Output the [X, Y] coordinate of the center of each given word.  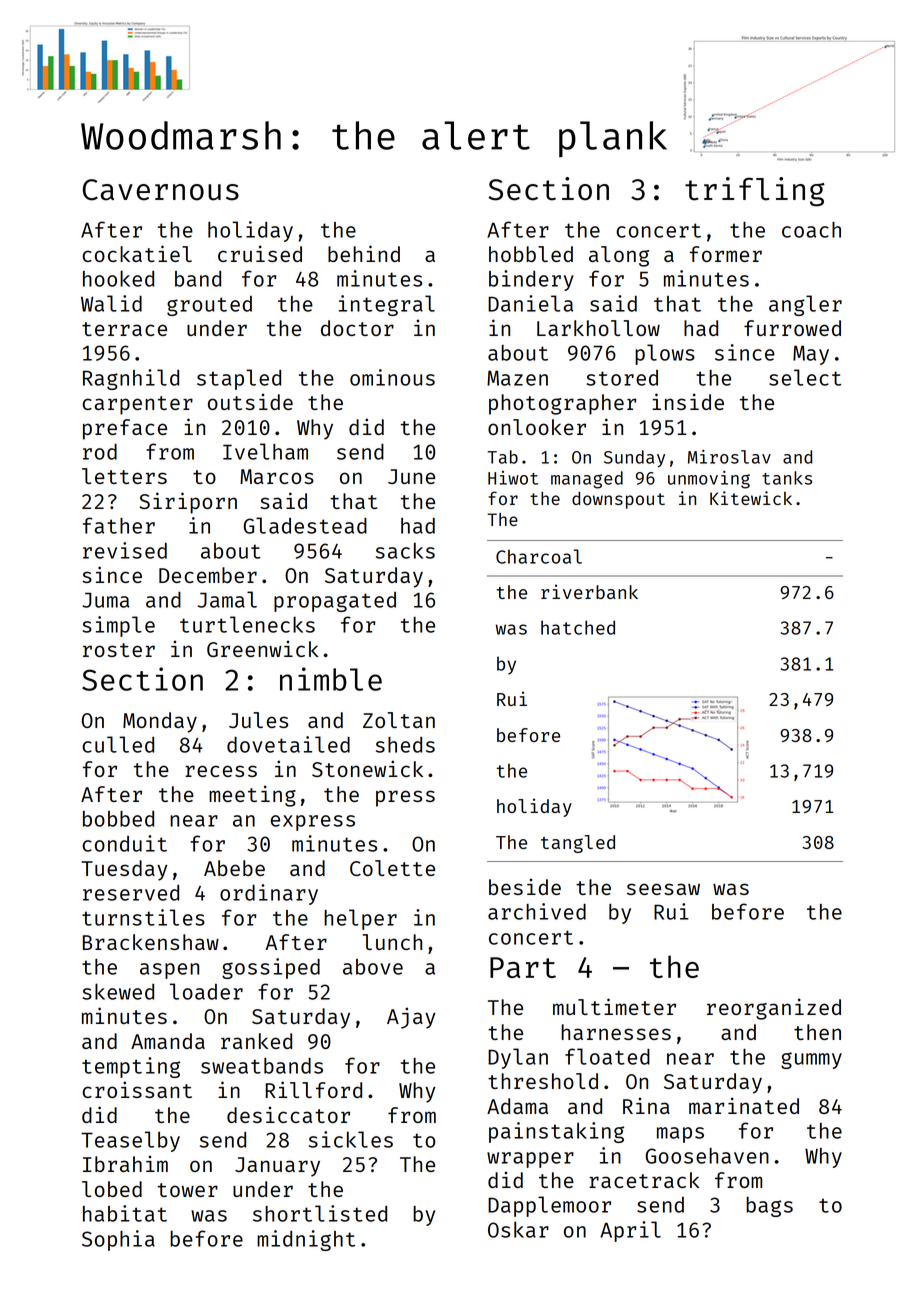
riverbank [589, 591]
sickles [351, 1139]
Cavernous [161, 190]
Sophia [118, 1240]
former [725, 254]
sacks [405, 550]
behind [364, 253]
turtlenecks [247, 624]
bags [769, 1207]
